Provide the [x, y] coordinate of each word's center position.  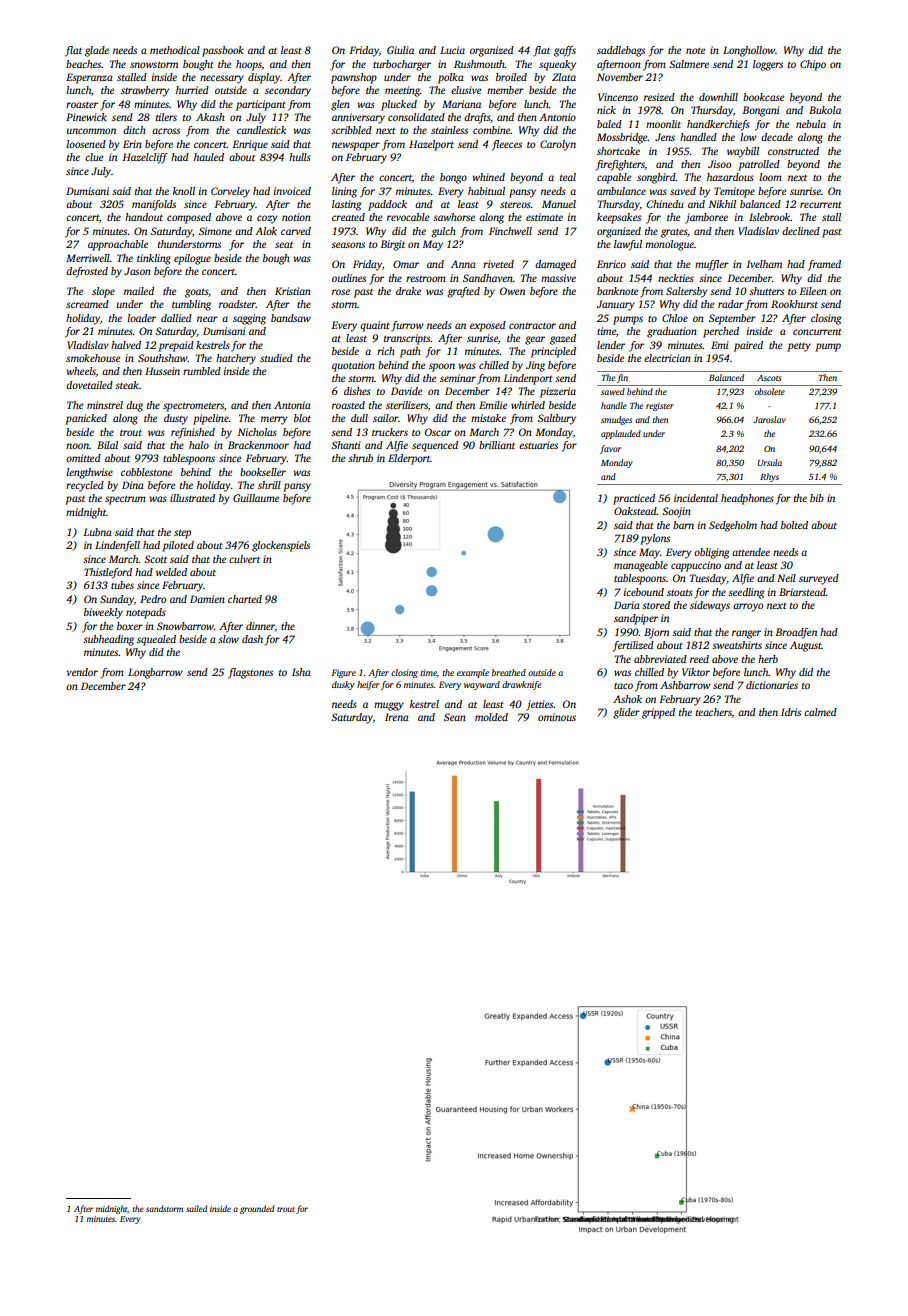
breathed [509, 672]
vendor [82, 672]
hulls [300, 157]
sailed [196, 1208]
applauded [621, 434]
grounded [257, 1209]
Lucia [452, 50]
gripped [658, 713]
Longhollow [749, 51]
